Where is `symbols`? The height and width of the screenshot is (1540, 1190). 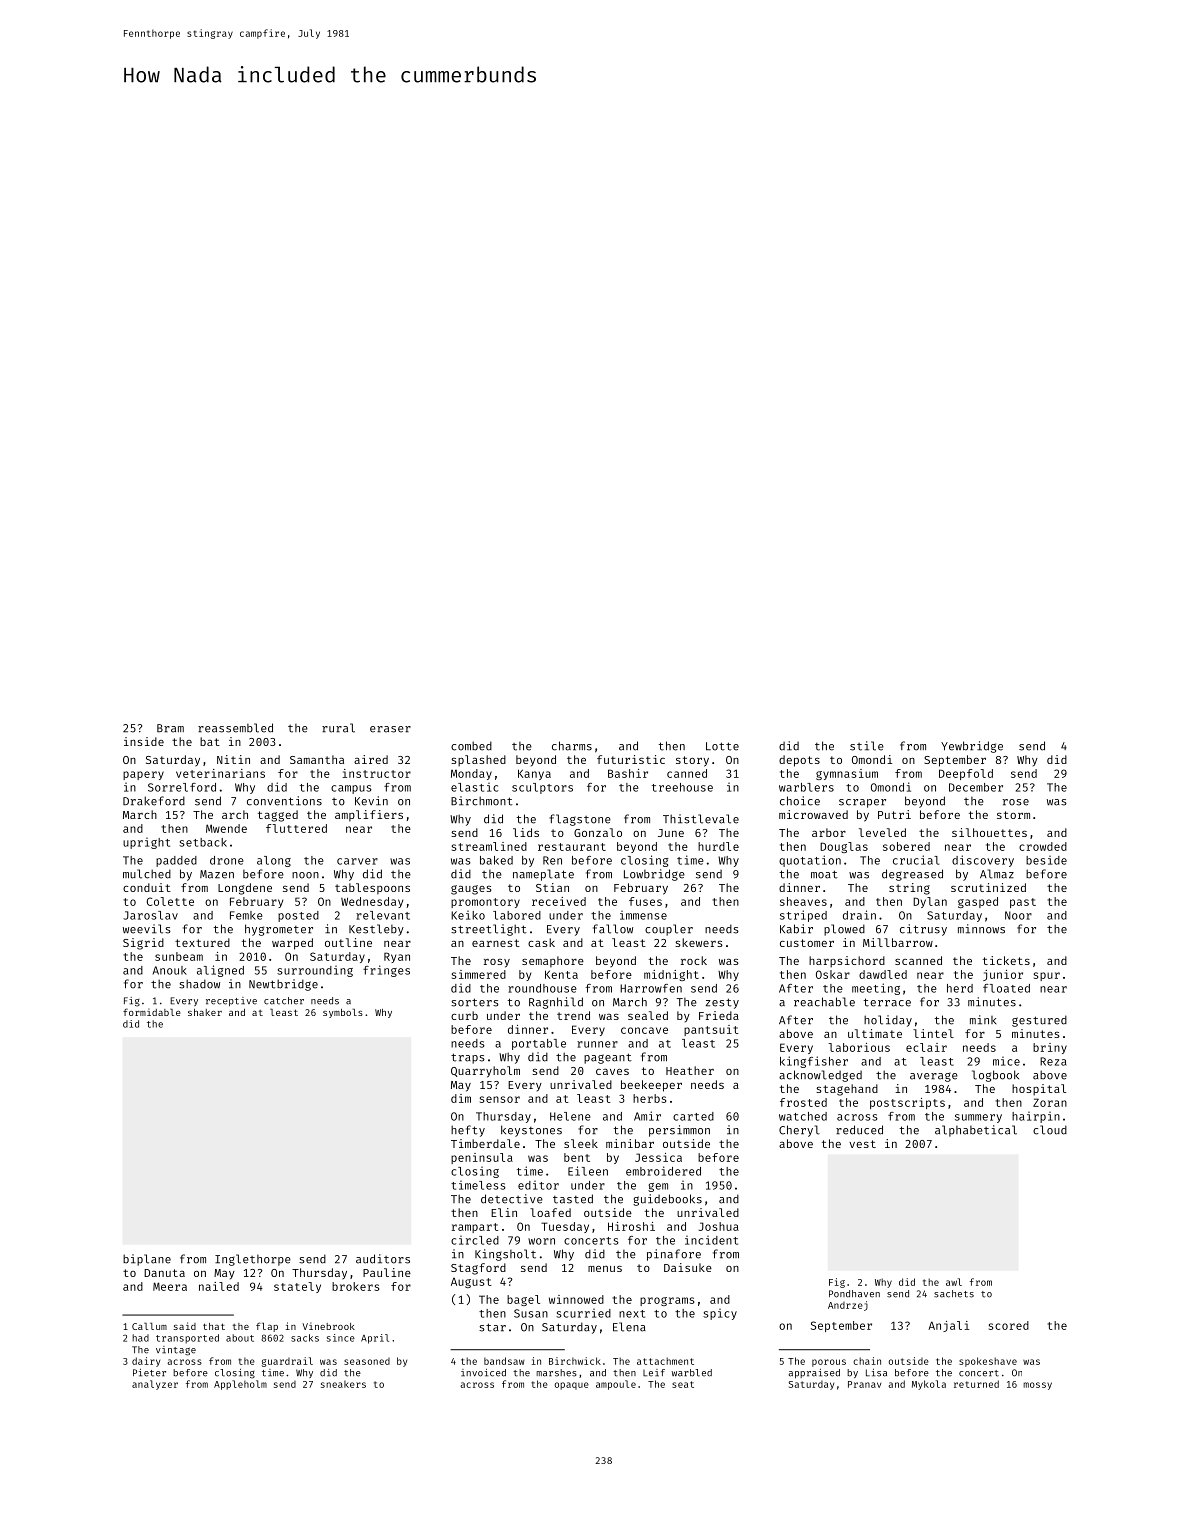 symbols is located at coordinates (343, 1013).
